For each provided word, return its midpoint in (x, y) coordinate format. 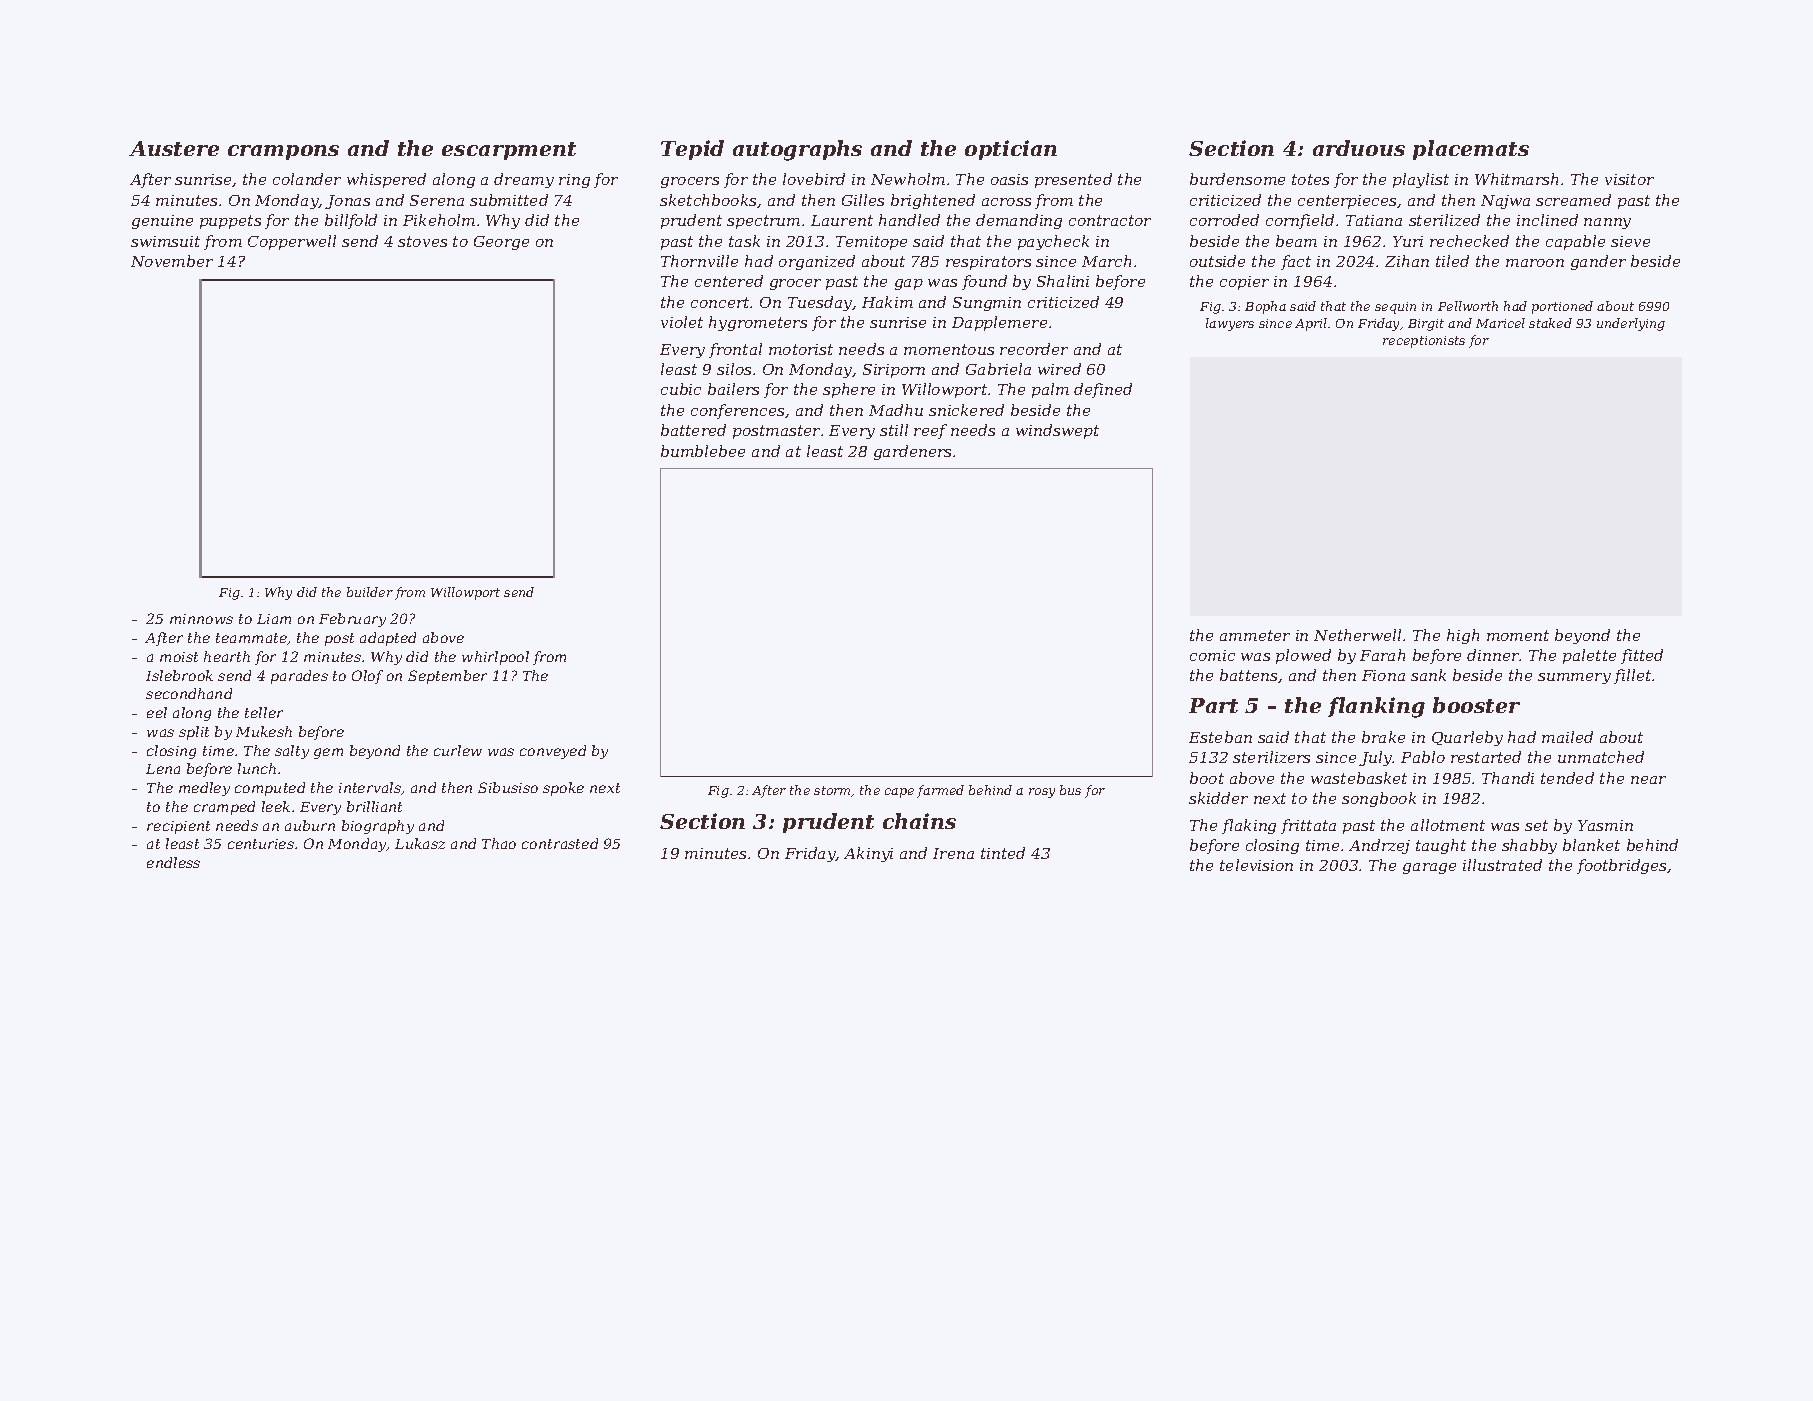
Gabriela (998, 369)
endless (173, 862)
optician (1011, 150)
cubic (681, 389)
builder (370, 592)
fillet (1632, 676)
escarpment (509, 151)
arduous (1359, 148)
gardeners (912, 452)
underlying (1631, 324)
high (1463, 636)
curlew (458, 750)
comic (1212, 655)
